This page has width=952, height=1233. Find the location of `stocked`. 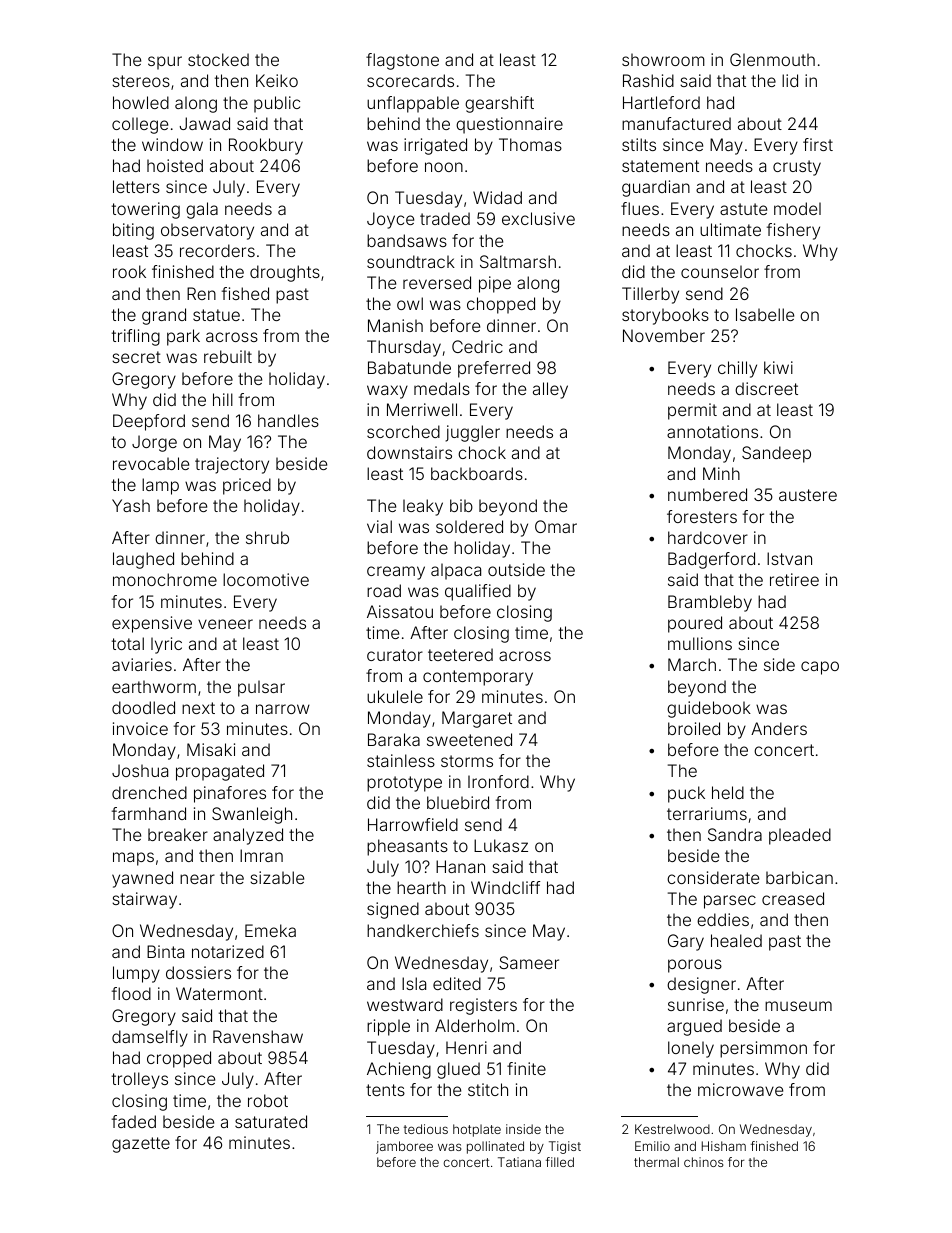

stocked is located at coordinates (218, 59).
